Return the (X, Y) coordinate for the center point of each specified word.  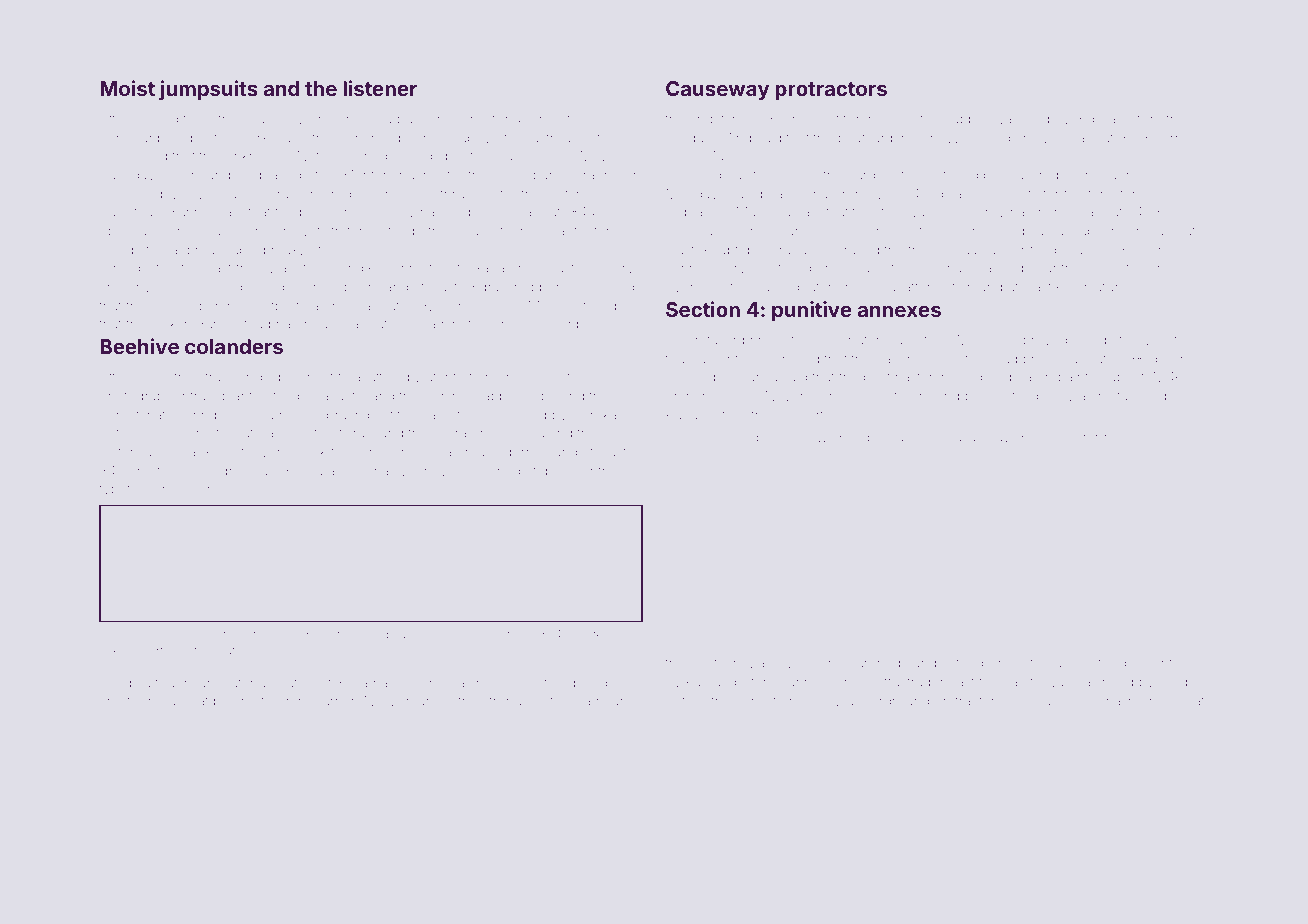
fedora (570, 700)
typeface (127, 490)
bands (517, 156)
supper (966, 121)
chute (707, 663)
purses (463, 308)
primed (764, 341)
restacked (1128, 396)
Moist (127, 88)
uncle (1072, 663)
